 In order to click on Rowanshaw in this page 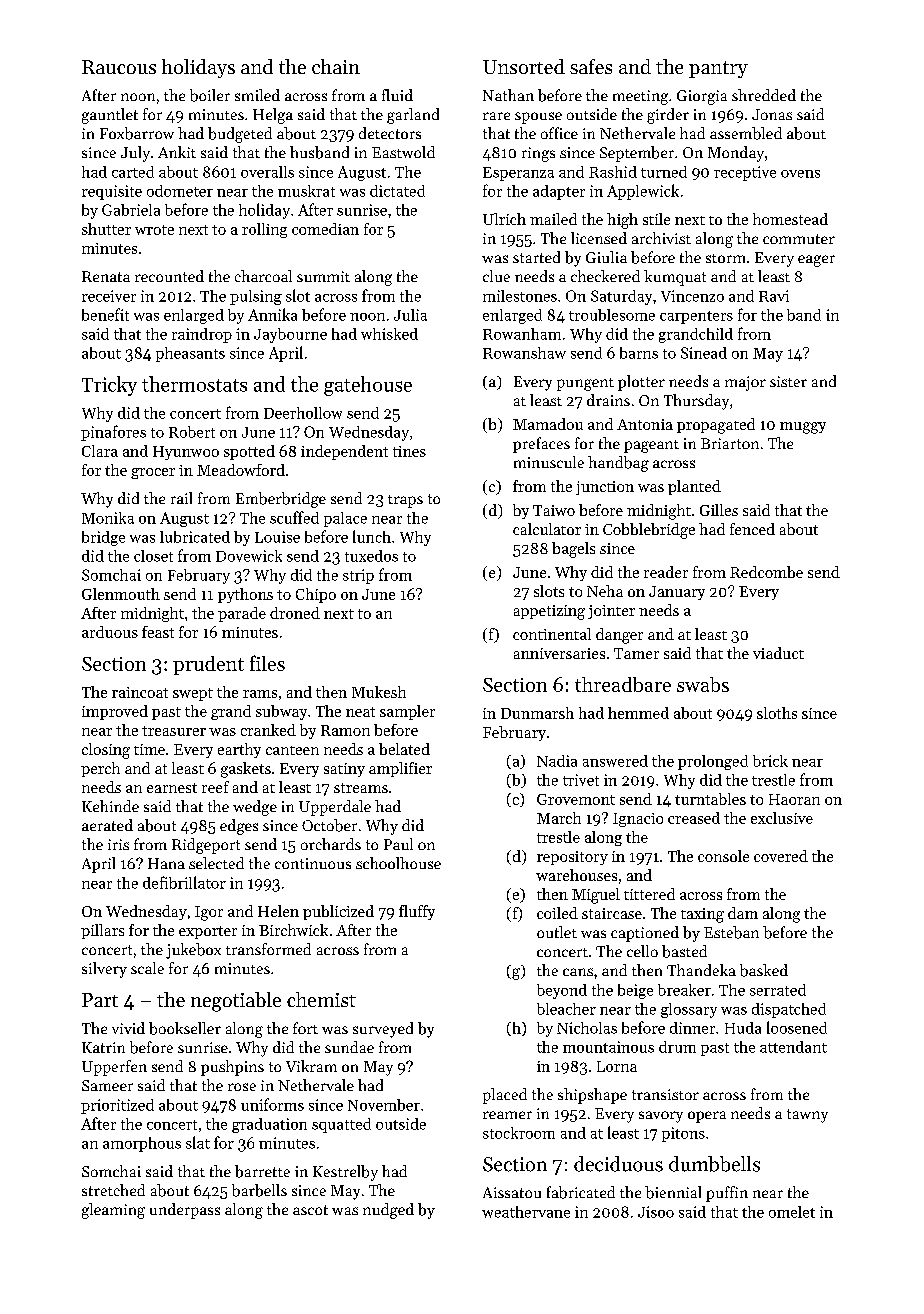, I will do `click(524, 353)`.
